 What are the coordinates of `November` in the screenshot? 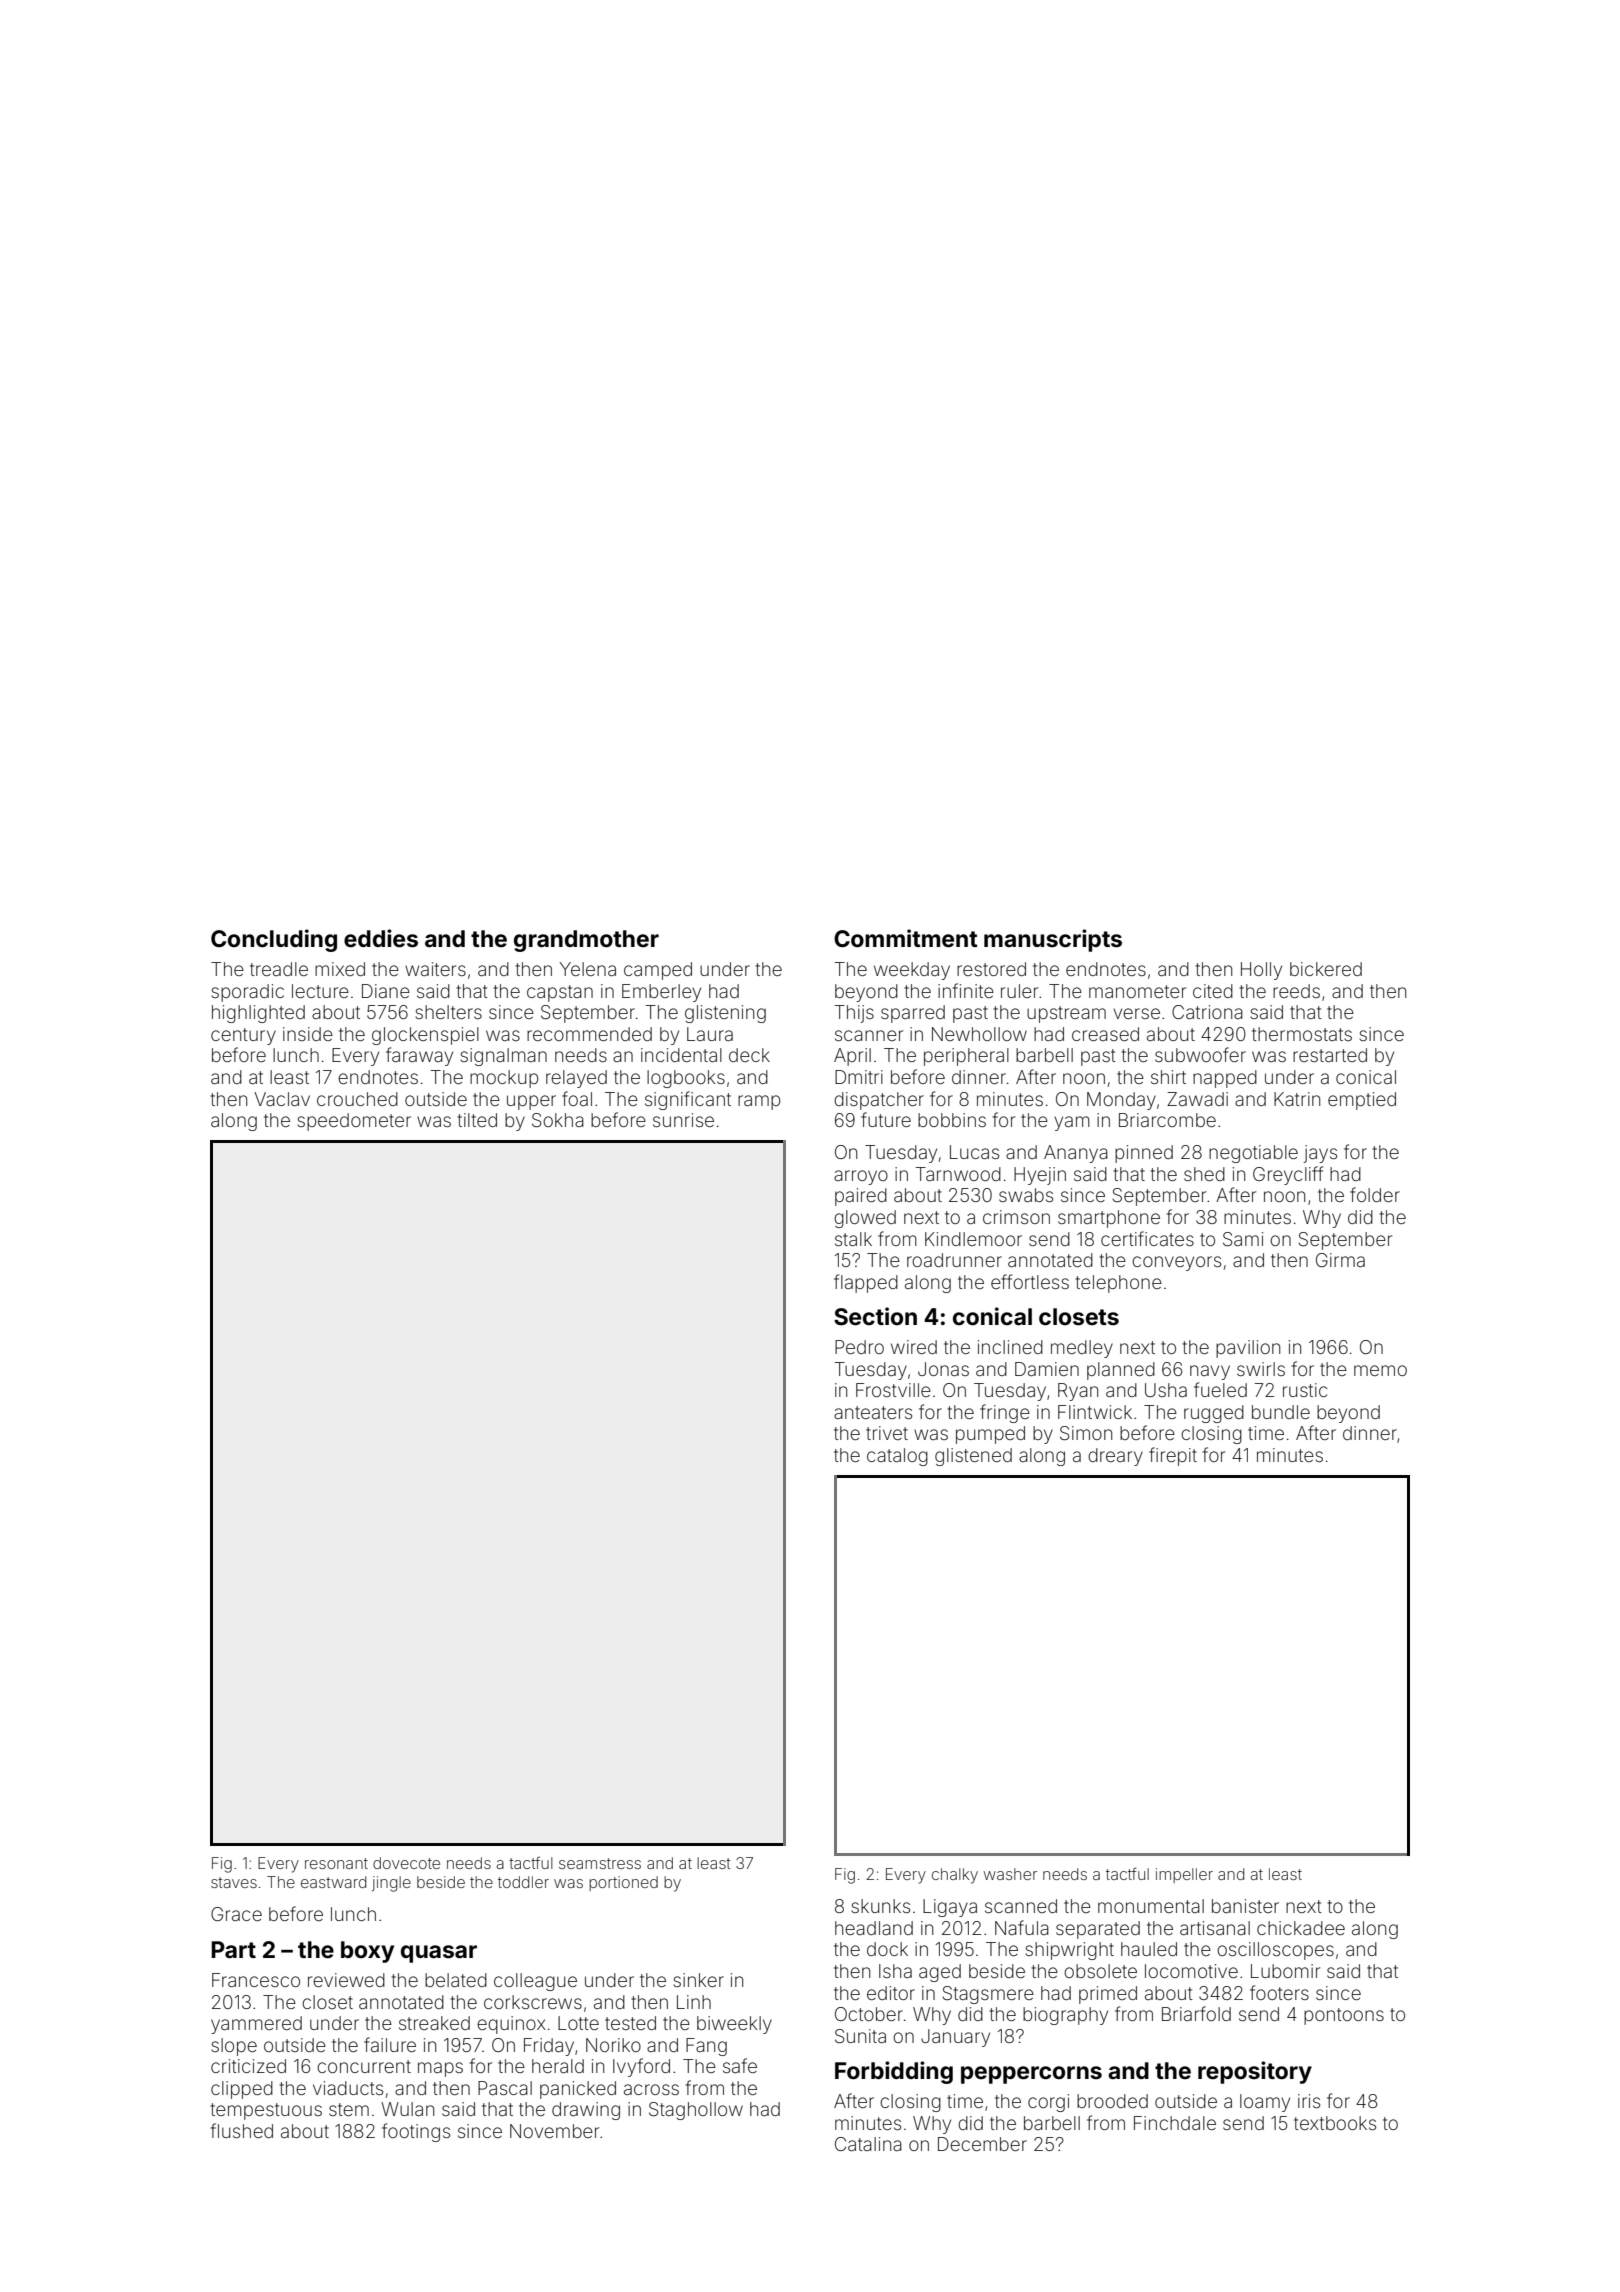 It's located at (554, 2131).
